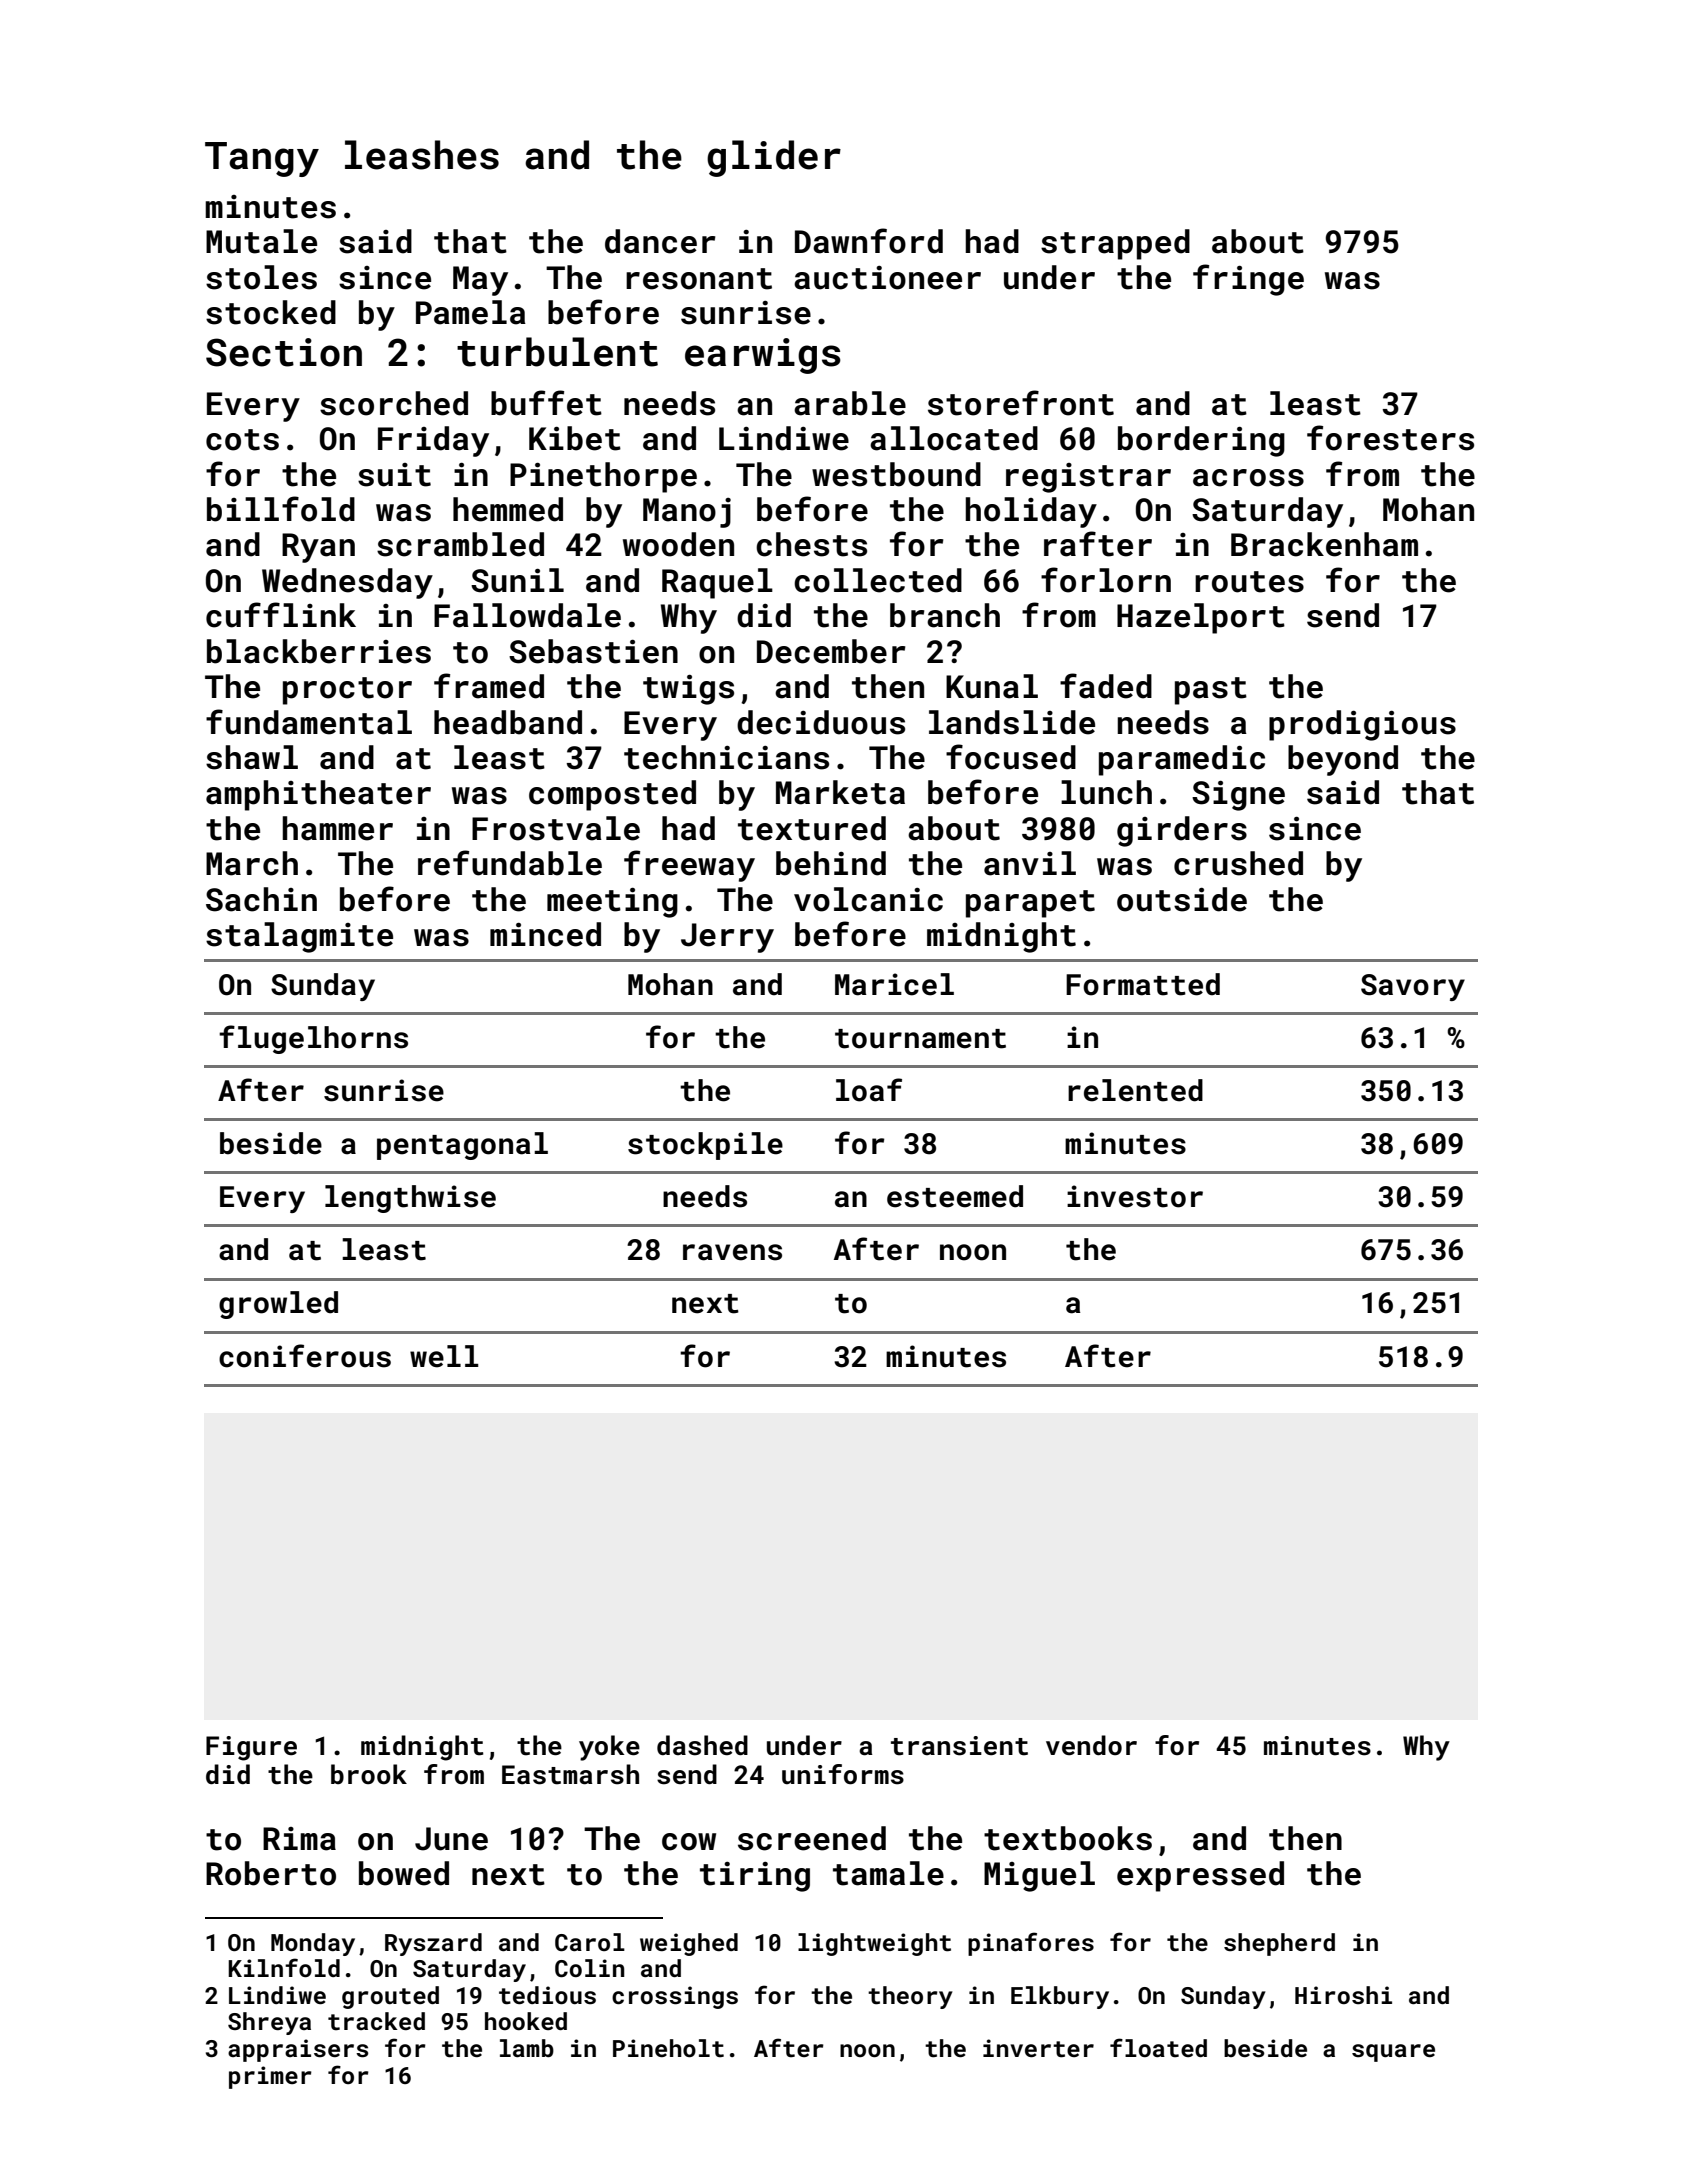 The image size is (1683, 2178). Describe the element at coordinates (843, 1774) in the page. I see `uniforms` at that location.
